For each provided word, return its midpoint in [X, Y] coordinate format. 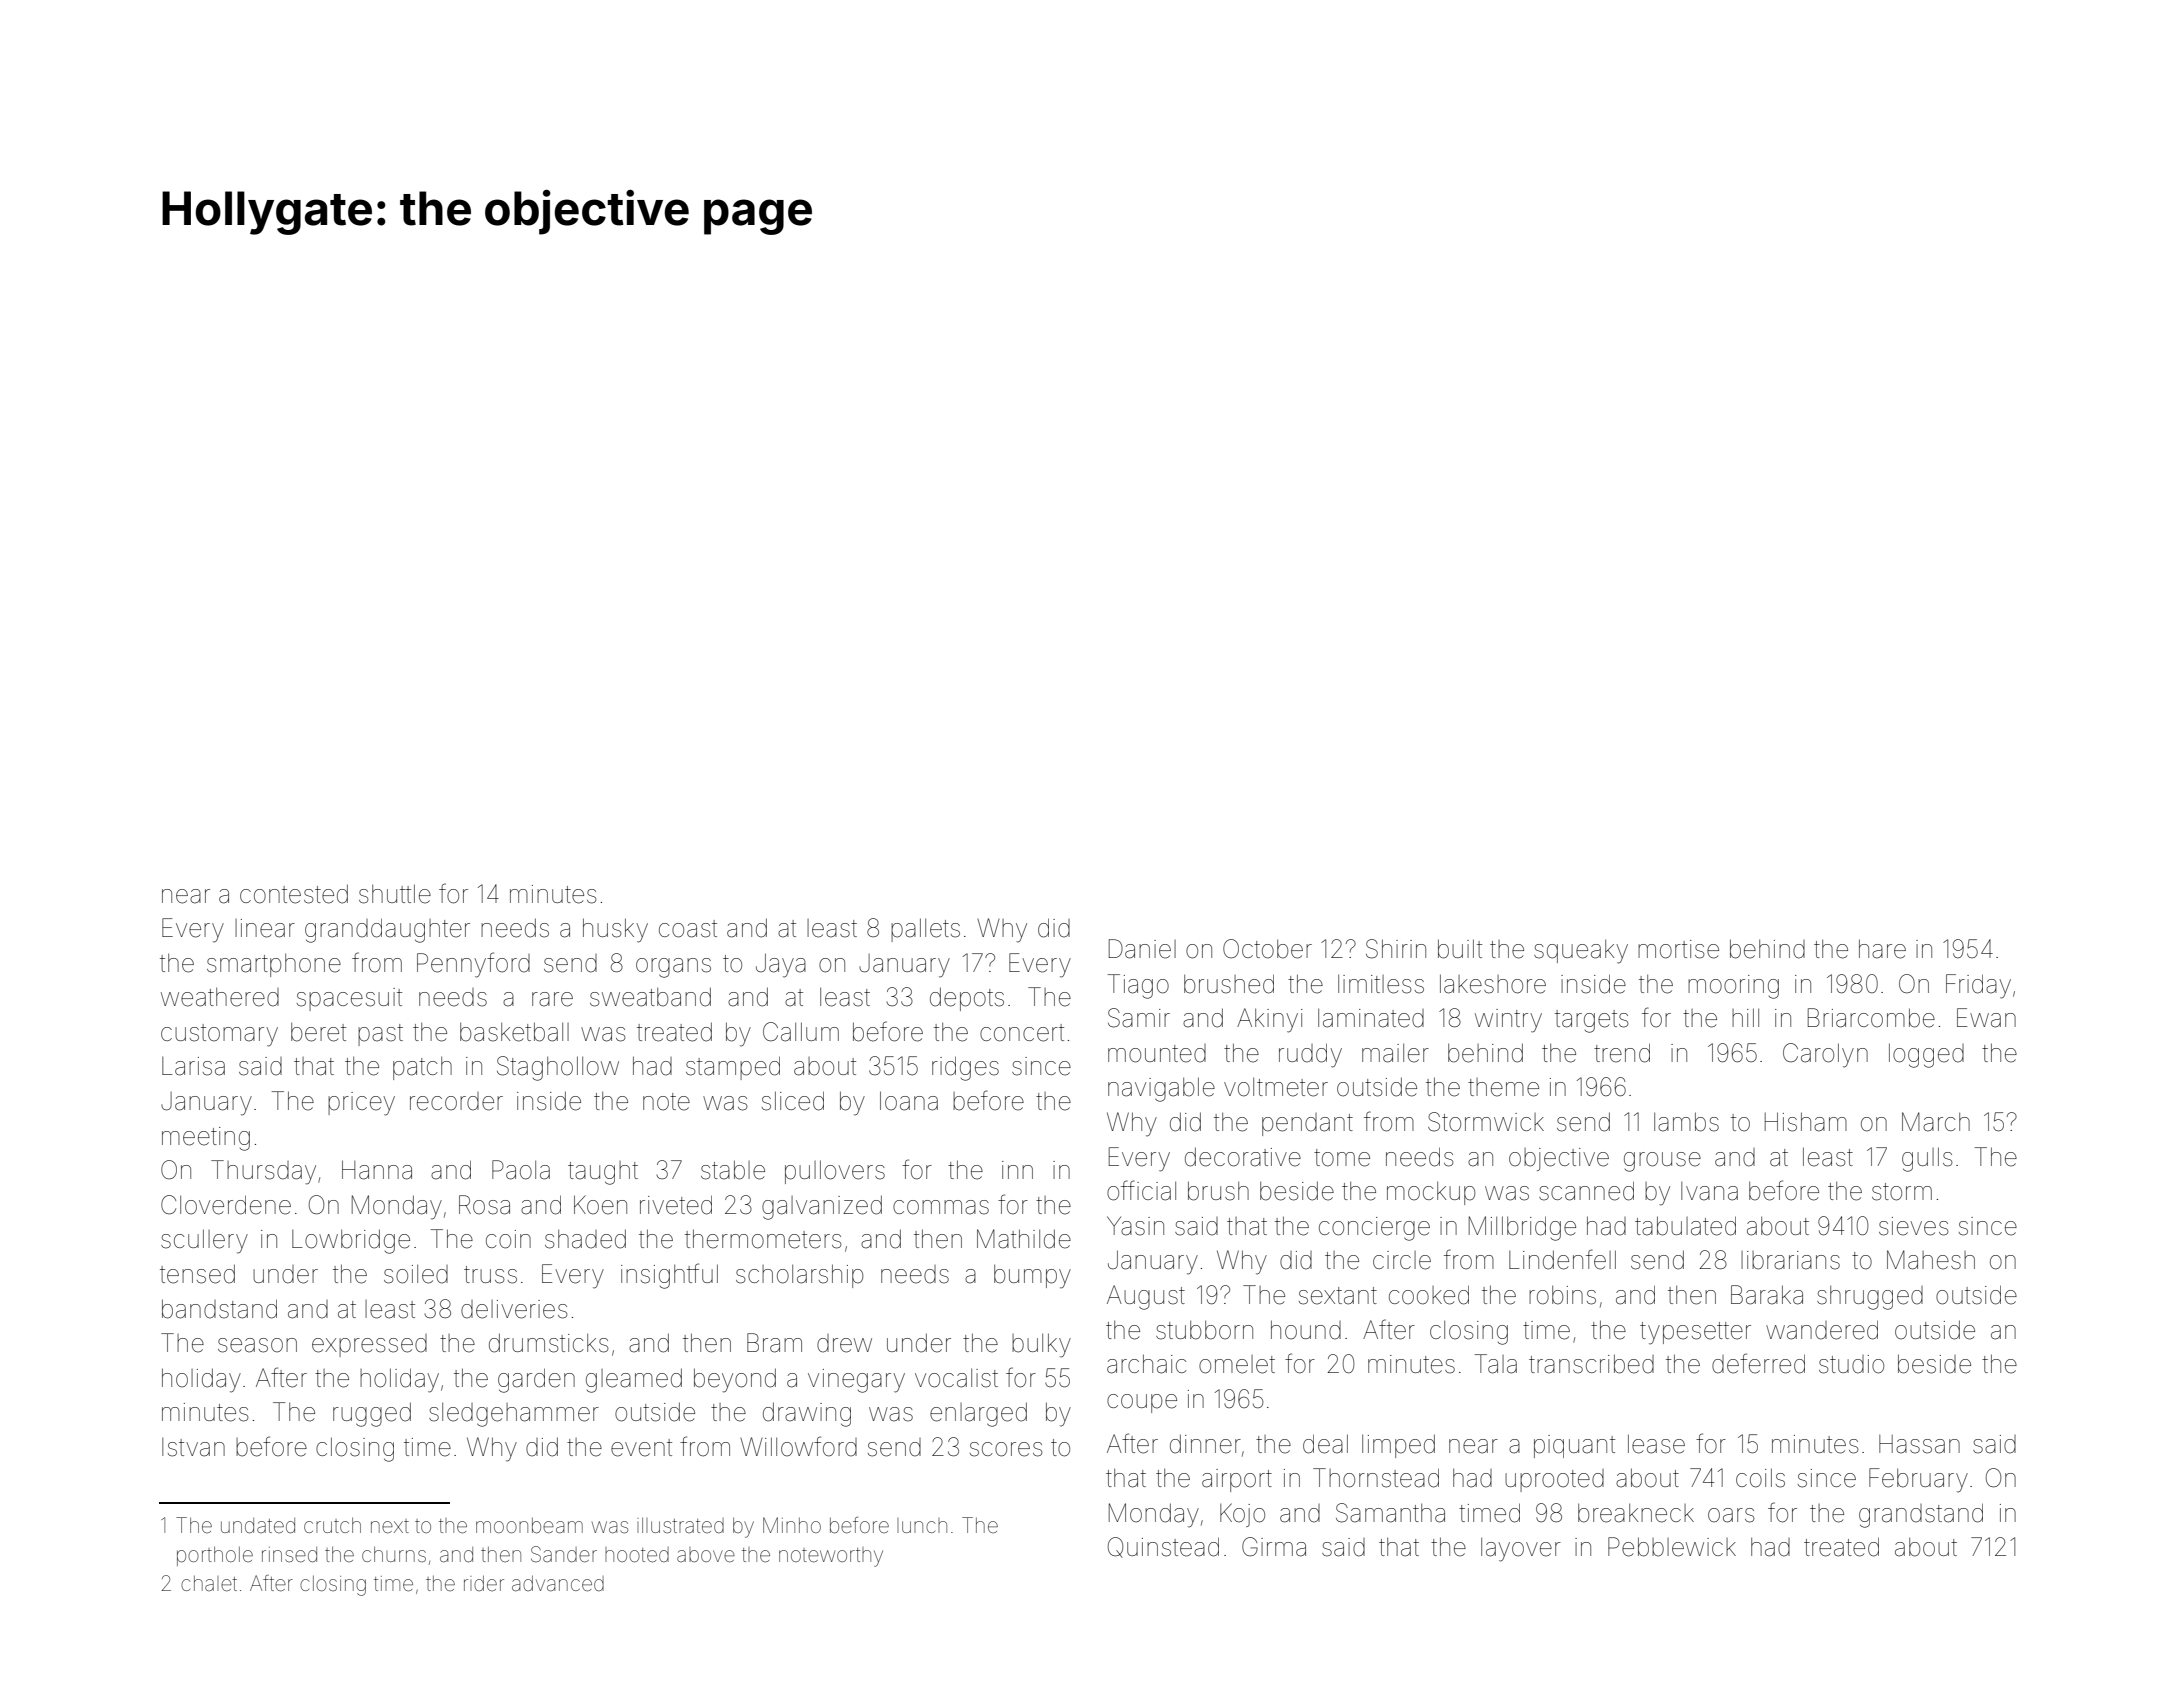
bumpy [1032, 1277]
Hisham [1806, 1122]
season [257, 1345]
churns [394, 1554]
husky [615, 930]
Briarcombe [1871, 1018]
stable [733, 1170]
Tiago [1138, 986]
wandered [1822, 1330]
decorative [1243, 1157]
